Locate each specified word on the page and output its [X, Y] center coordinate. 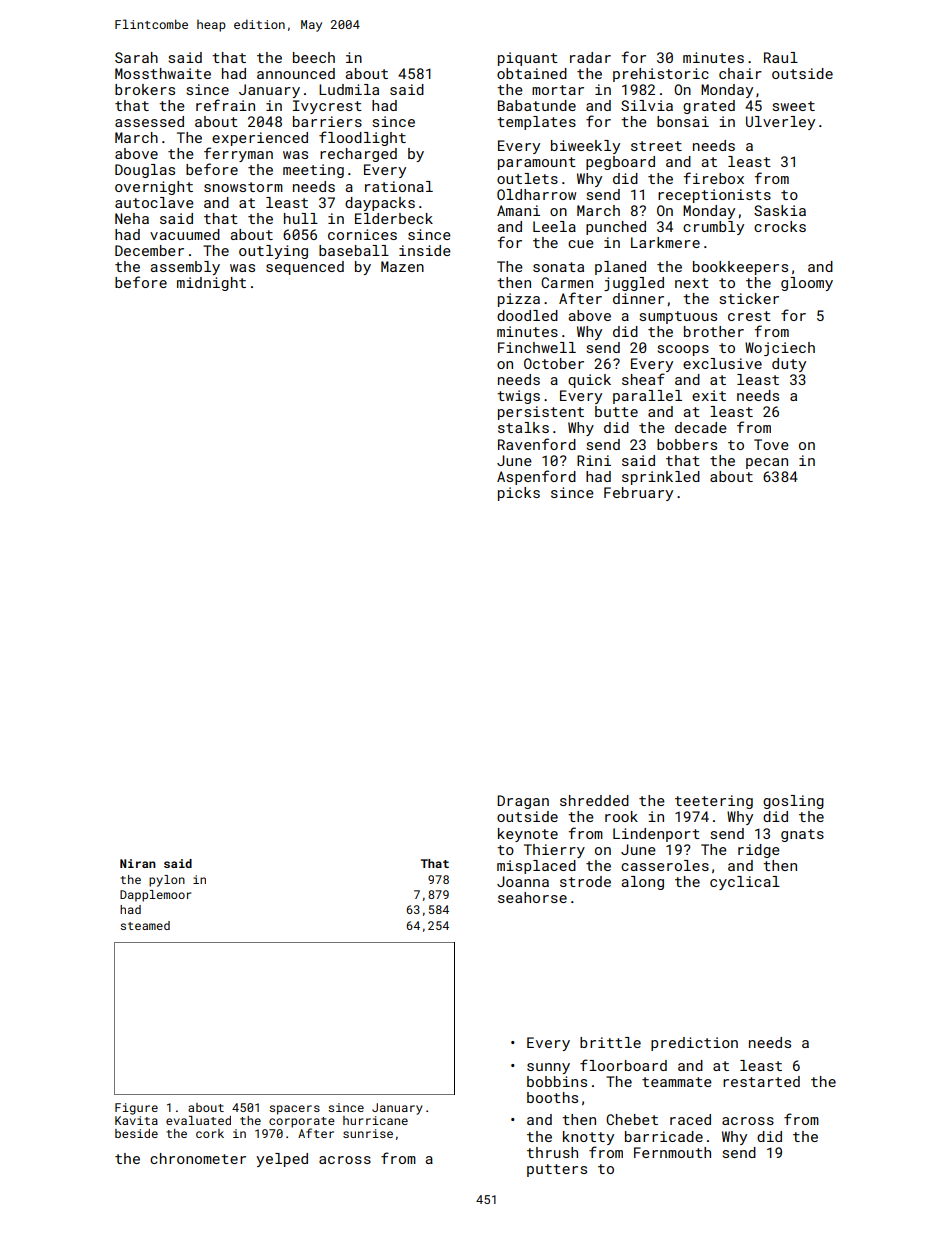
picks [519, 494]
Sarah [136, 57]
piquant [528, 59]
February [638, 494]
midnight [211, 284]
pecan [767, 463]
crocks [780, 226]
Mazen [402, 266]
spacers [294, 1110]
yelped [282, 1160]
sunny [548, 1068]
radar [590, 57]
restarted [761, 1081]
